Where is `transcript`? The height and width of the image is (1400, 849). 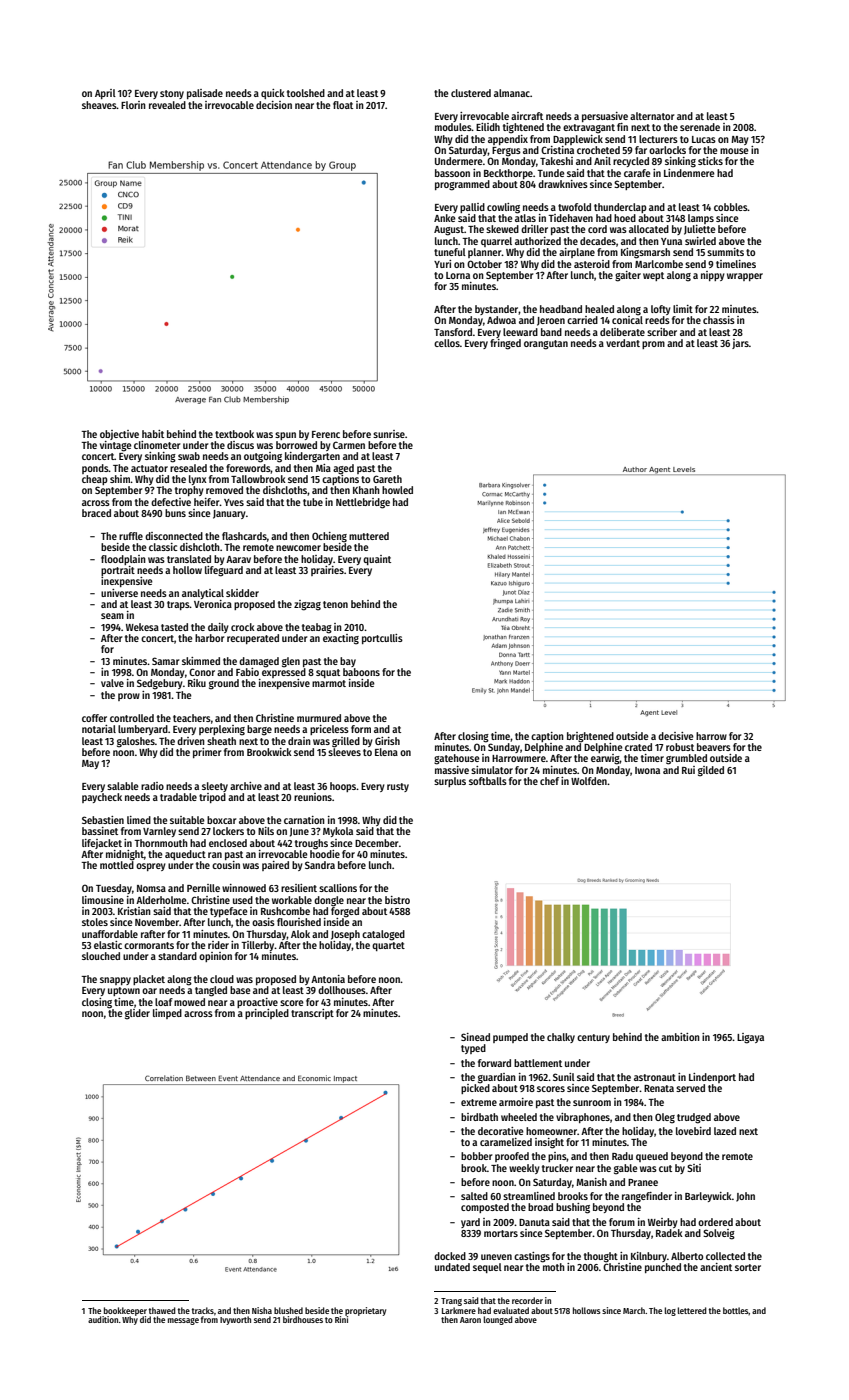
transcript is located at coordinates (312, 1014).
